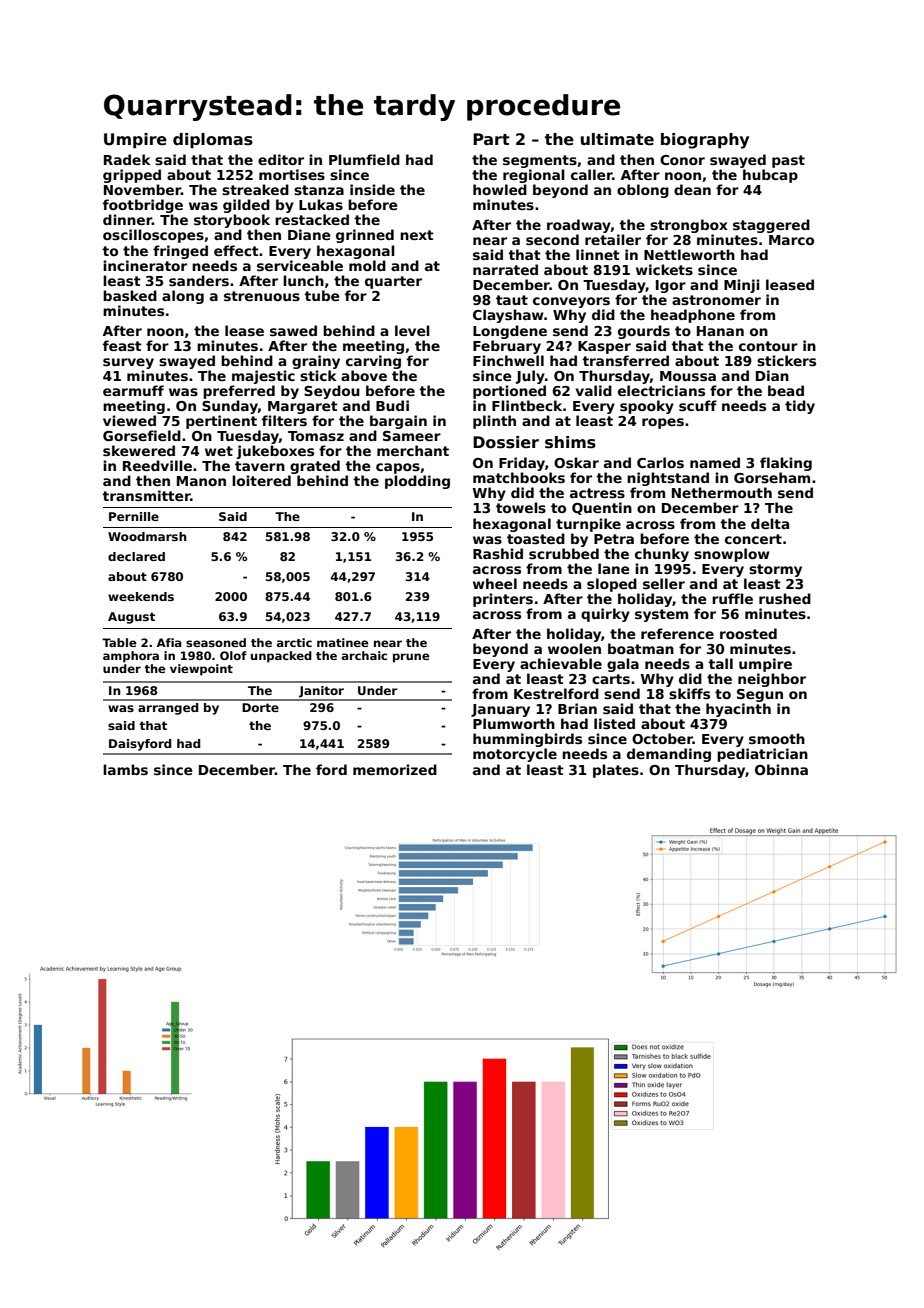 This image has width=924, height=1308. I want to click on lambs, so click(125, 769).
